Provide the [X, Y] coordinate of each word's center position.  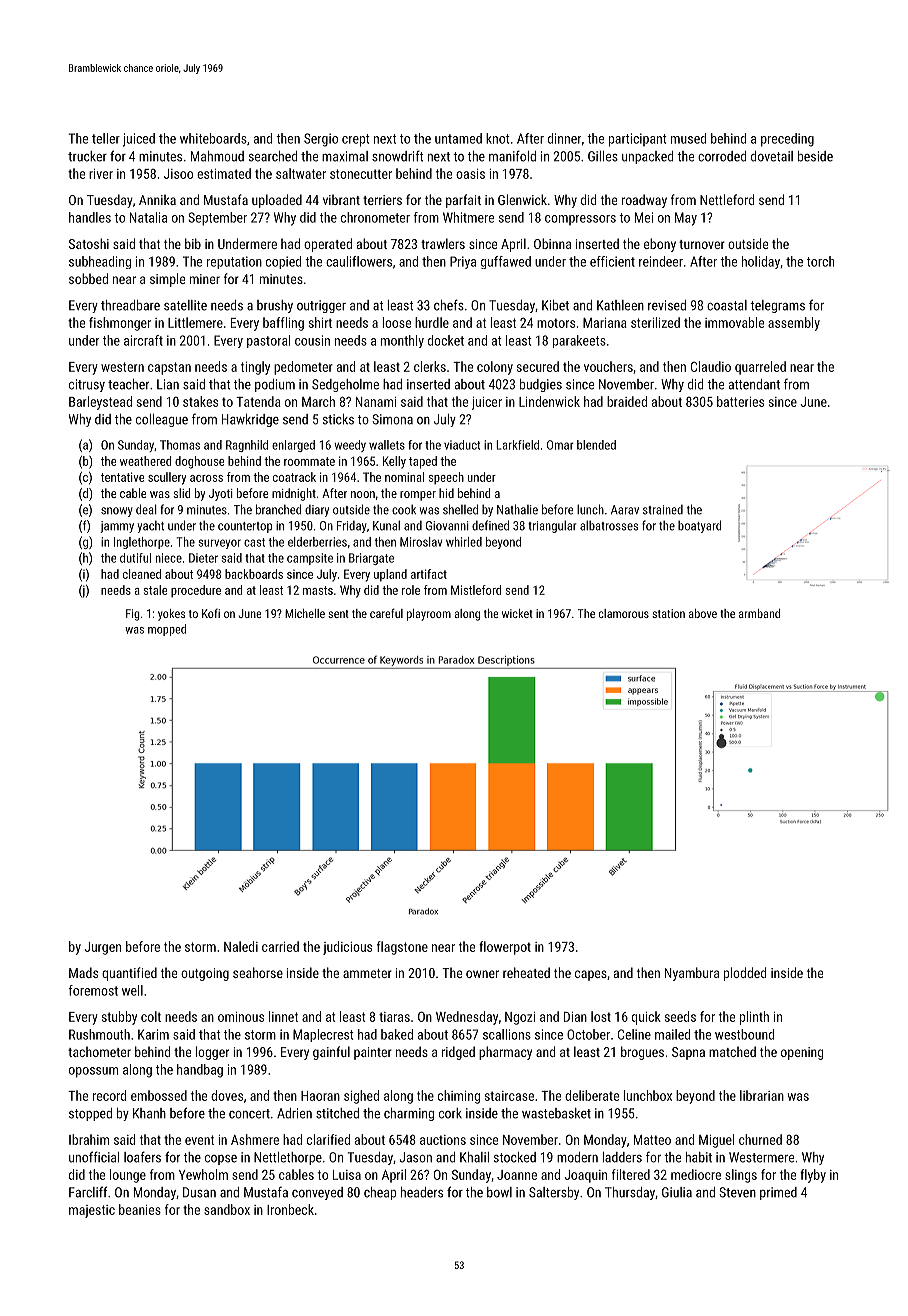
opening [802, 1053]
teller [106, 138]
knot [498, 138]
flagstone [402, 948]
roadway [644, 201]
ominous [241, 1017]
